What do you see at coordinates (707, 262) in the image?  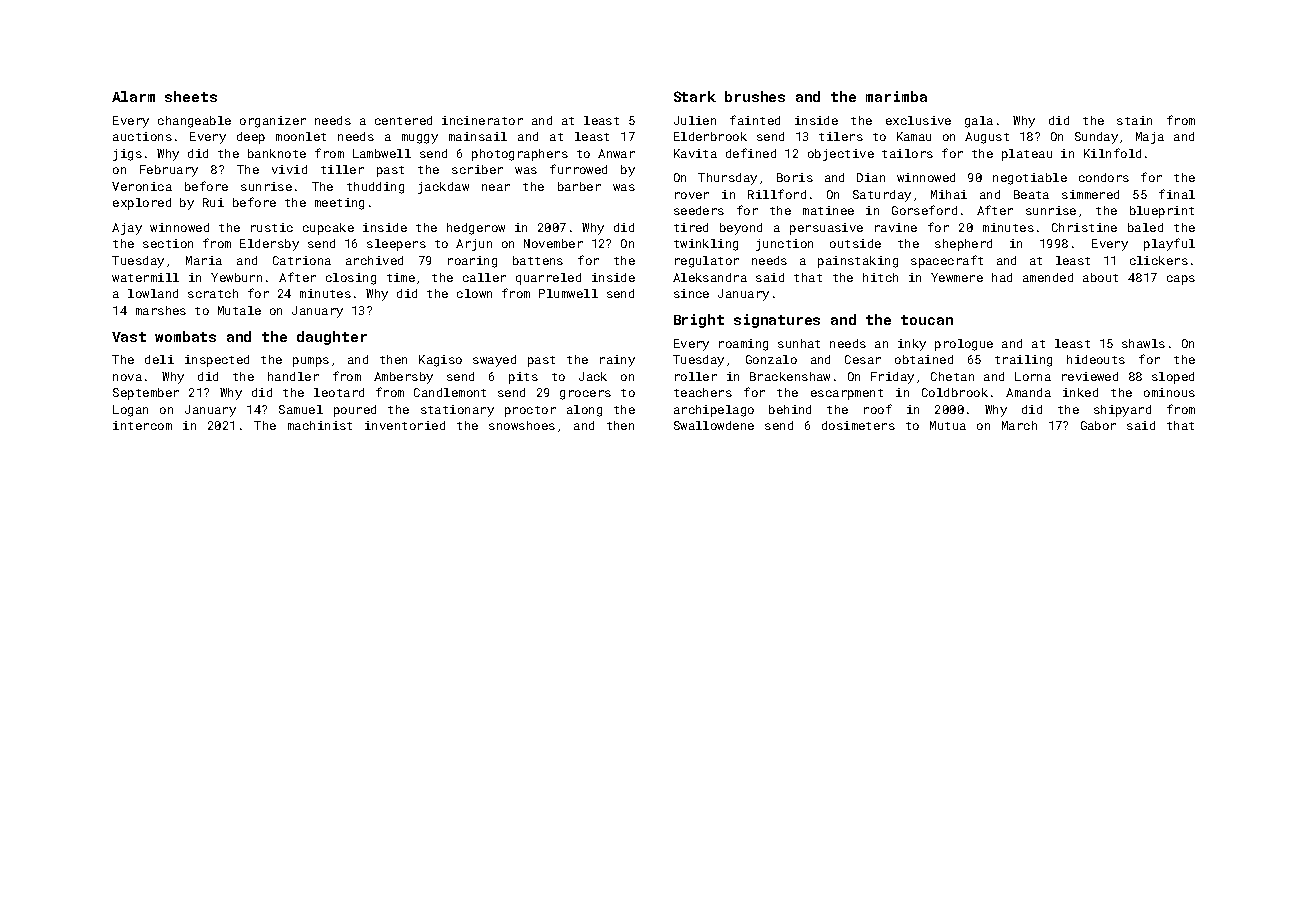 I see `regulator` at bounding box center [707, 262].
